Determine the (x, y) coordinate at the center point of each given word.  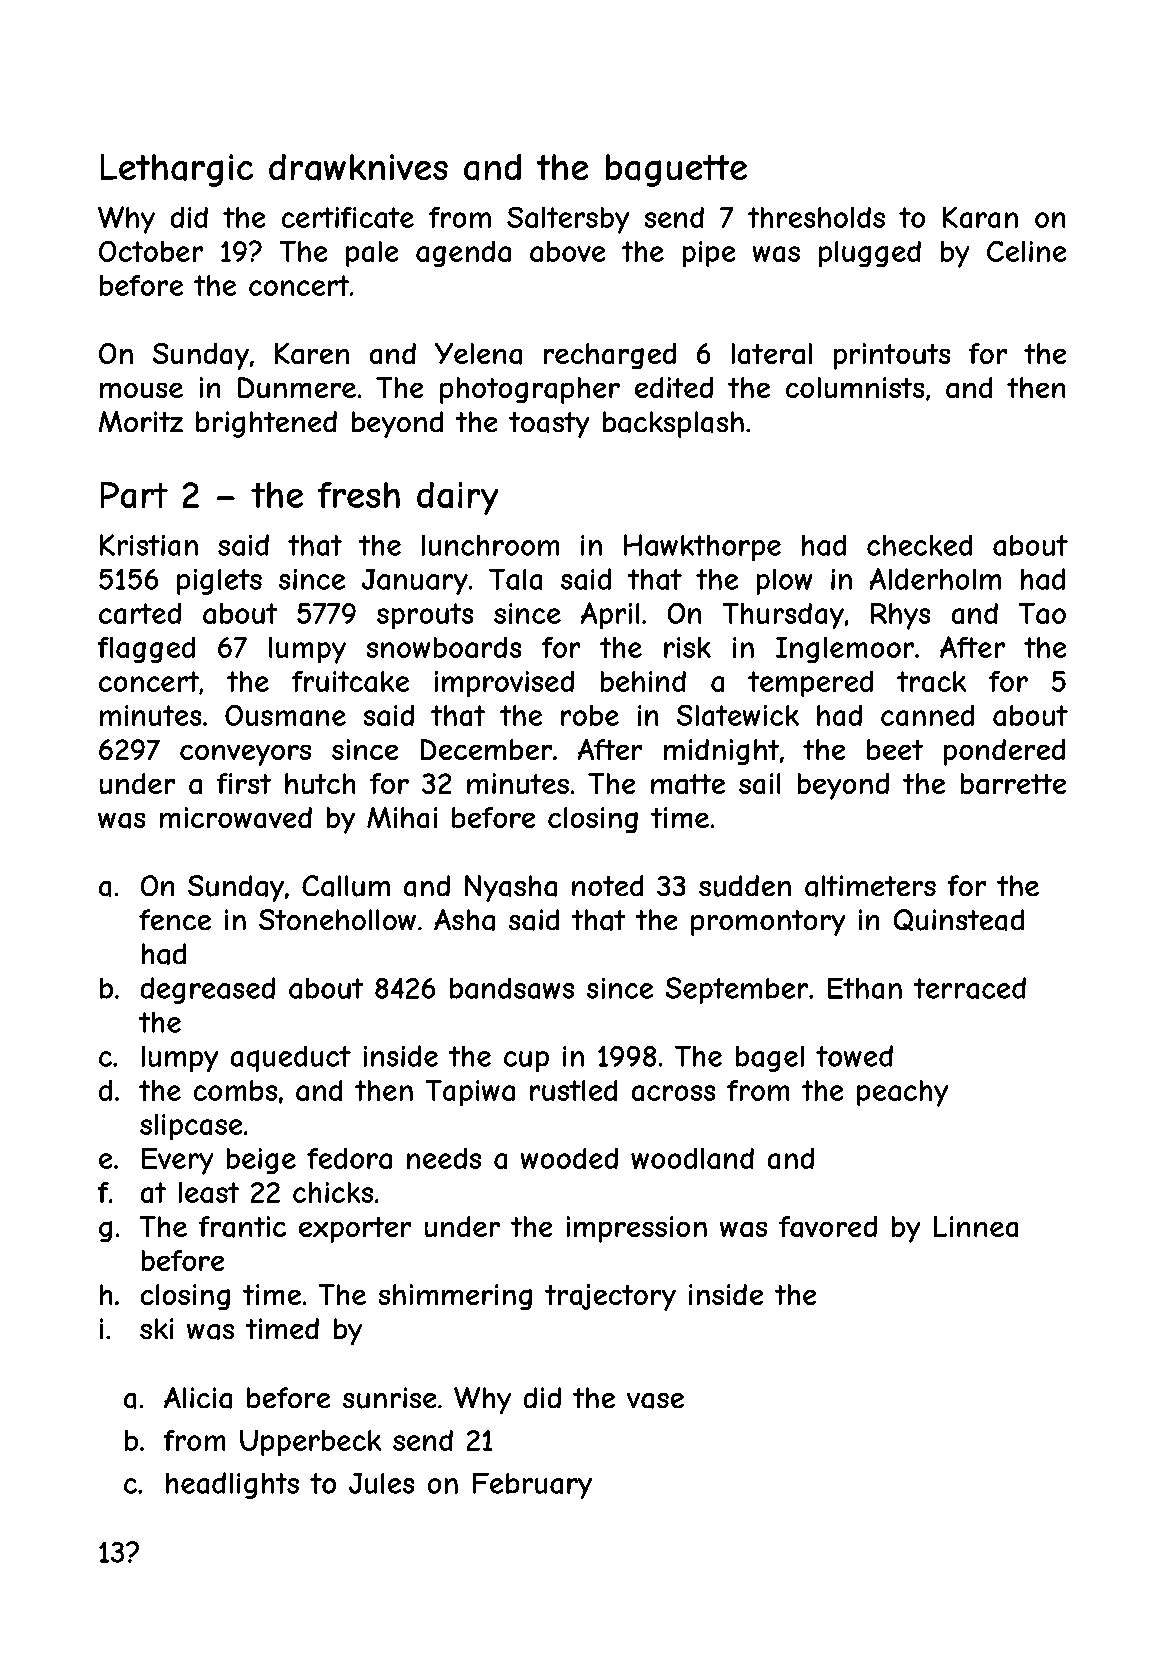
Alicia (198, 1398)
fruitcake (350, 681)
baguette (676, 170)
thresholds (816, 217)
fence (175, 919)
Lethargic (177, 170)
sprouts (425, 616)
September (737, 990)
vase (655, 1401)
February (532, 1486)
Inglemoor (845, 650)
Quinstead (959, 920)
